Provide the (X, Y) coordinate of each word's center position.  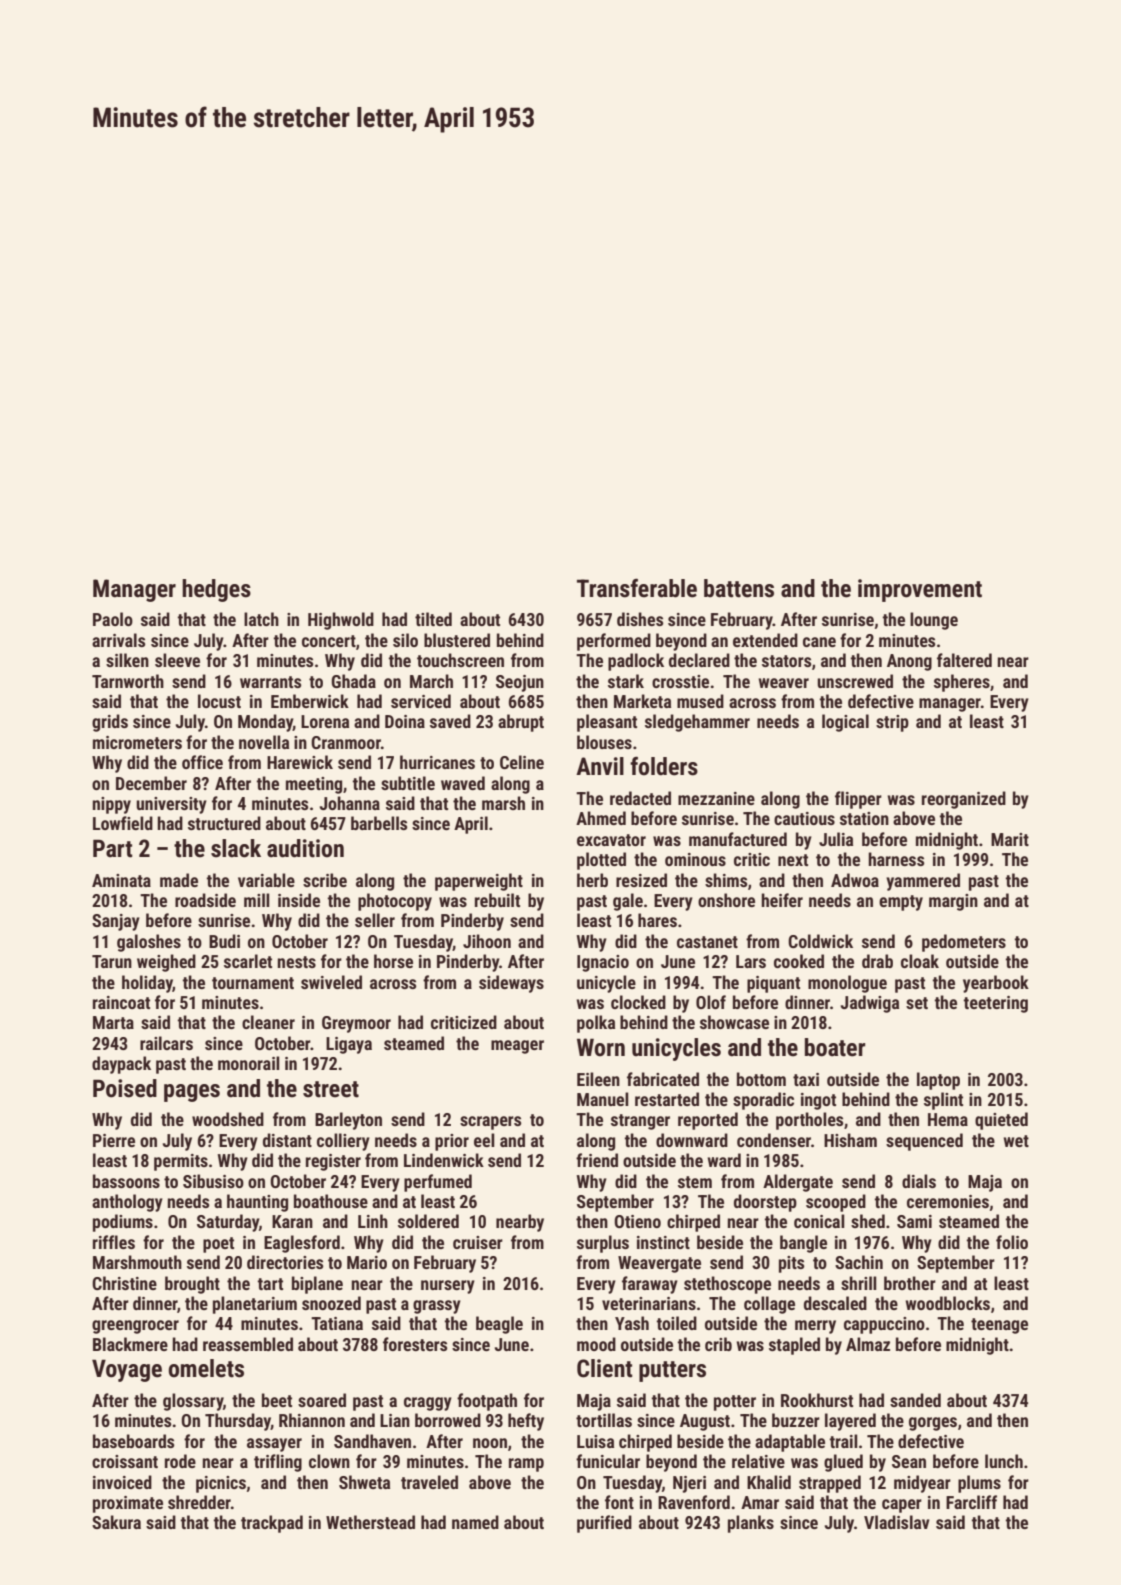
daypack (121, 1065)
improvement (920, 590)
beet (277, 1400)
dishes (640, 619)
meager (517, 1047)
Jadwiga (870, 1004)
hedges (216, 590)
